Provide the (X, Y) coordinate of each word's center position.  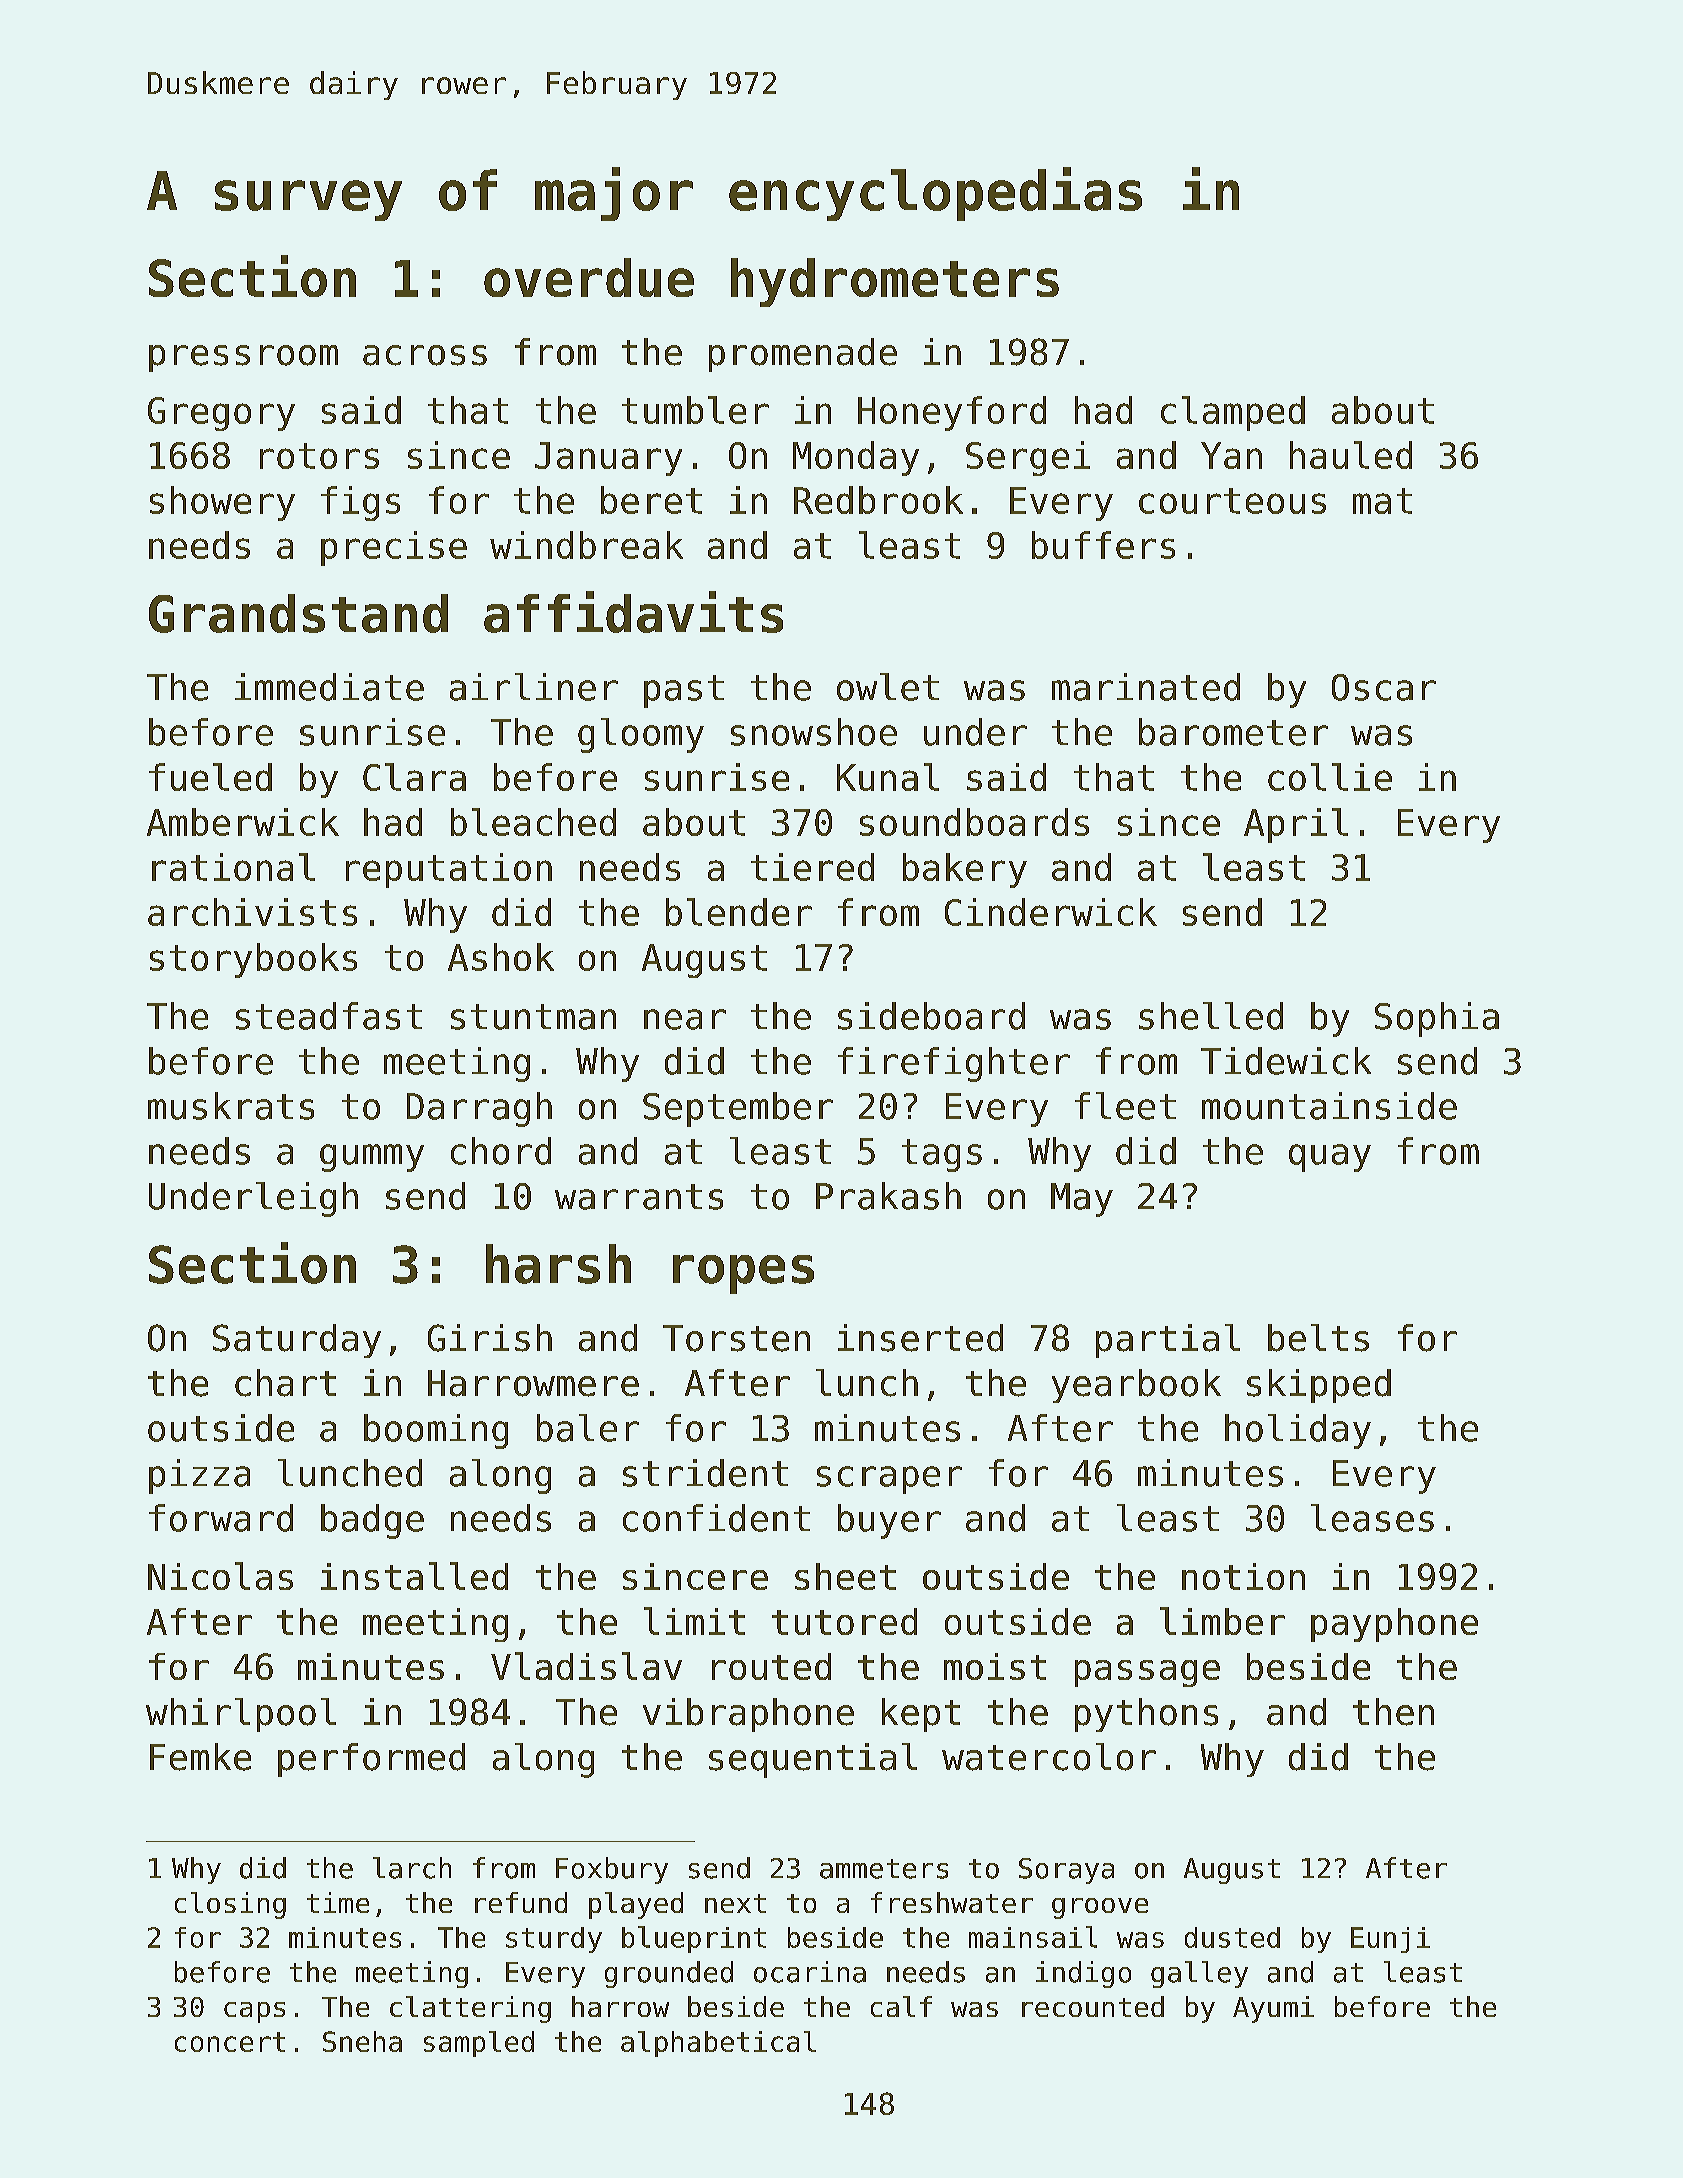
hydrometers (895, 282)
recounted (1093, 2006)
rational (233, 867)
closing (230, 1905)
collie (1330, 777)
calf (901, 2006)
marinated (1146, 687)
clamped (1233, 413)
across (425, 355)
